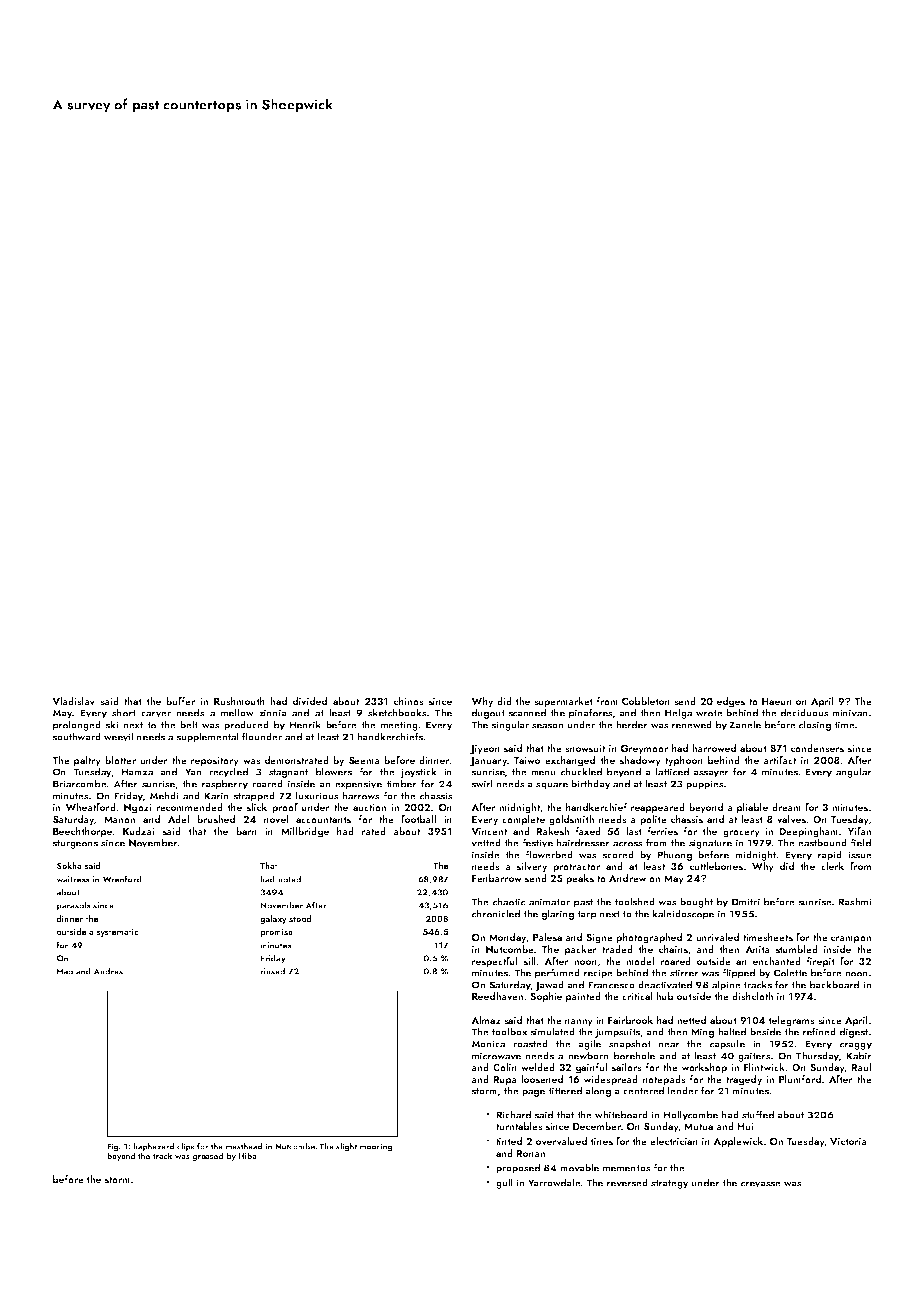 Image resolution: width=924 pixels, height=1308 pixels. Describe the element at coordinates (323, 819) in the screenshot. I see `accountants` at that location.
